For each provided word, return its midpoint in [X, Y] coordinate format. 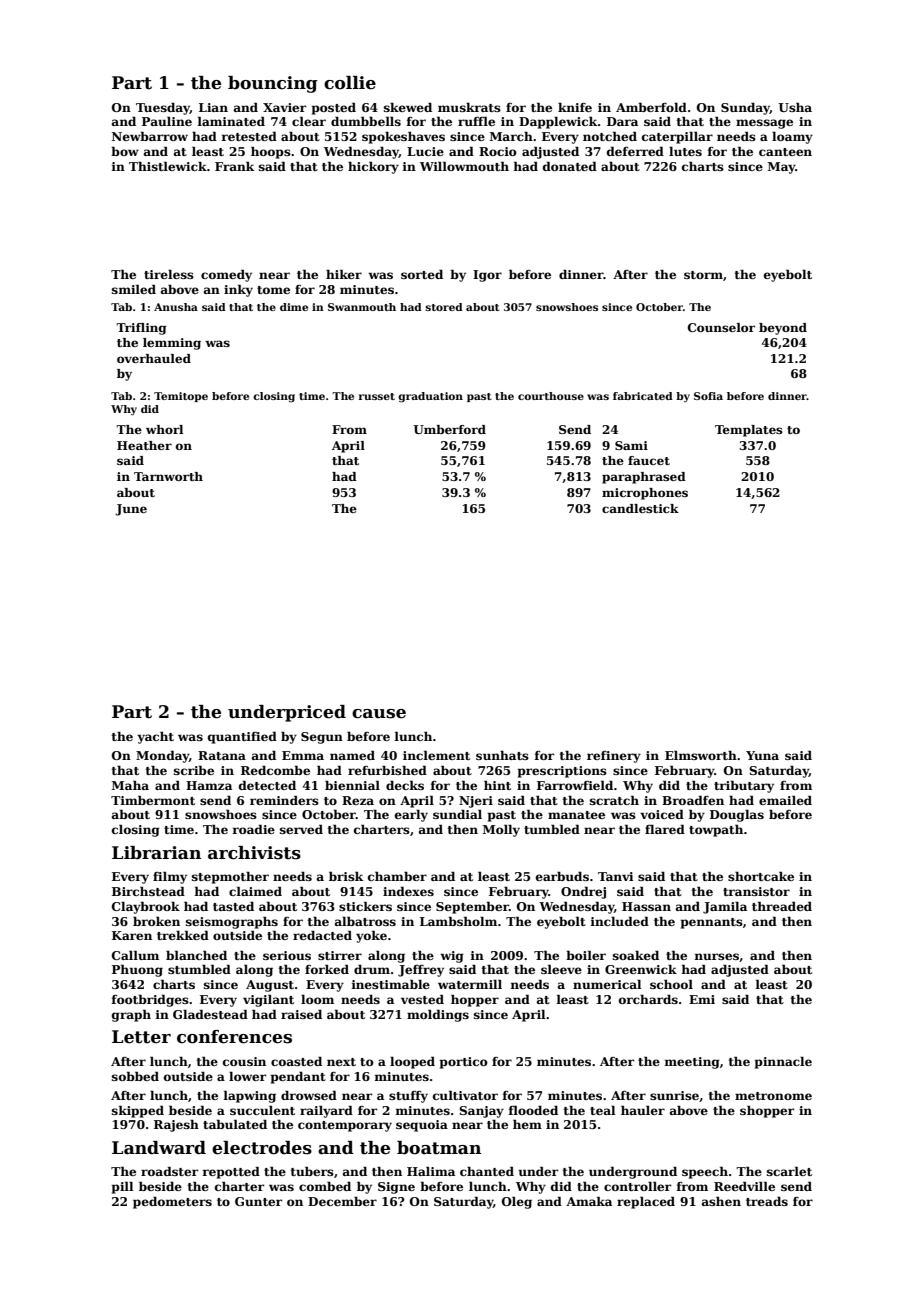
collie [350, 83]
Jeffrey [421, 971]
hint [497, 785]
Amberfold [651, 107]
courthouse [551, 396]
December [342, 1201]
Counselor [721, 327]
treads [767, 1201]
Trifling [141, 329]
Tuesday [163, 108]
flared [665, 829]
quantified [242, 738]
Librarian [156, 853]
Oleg [517, 1202]
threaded [782, 906]
